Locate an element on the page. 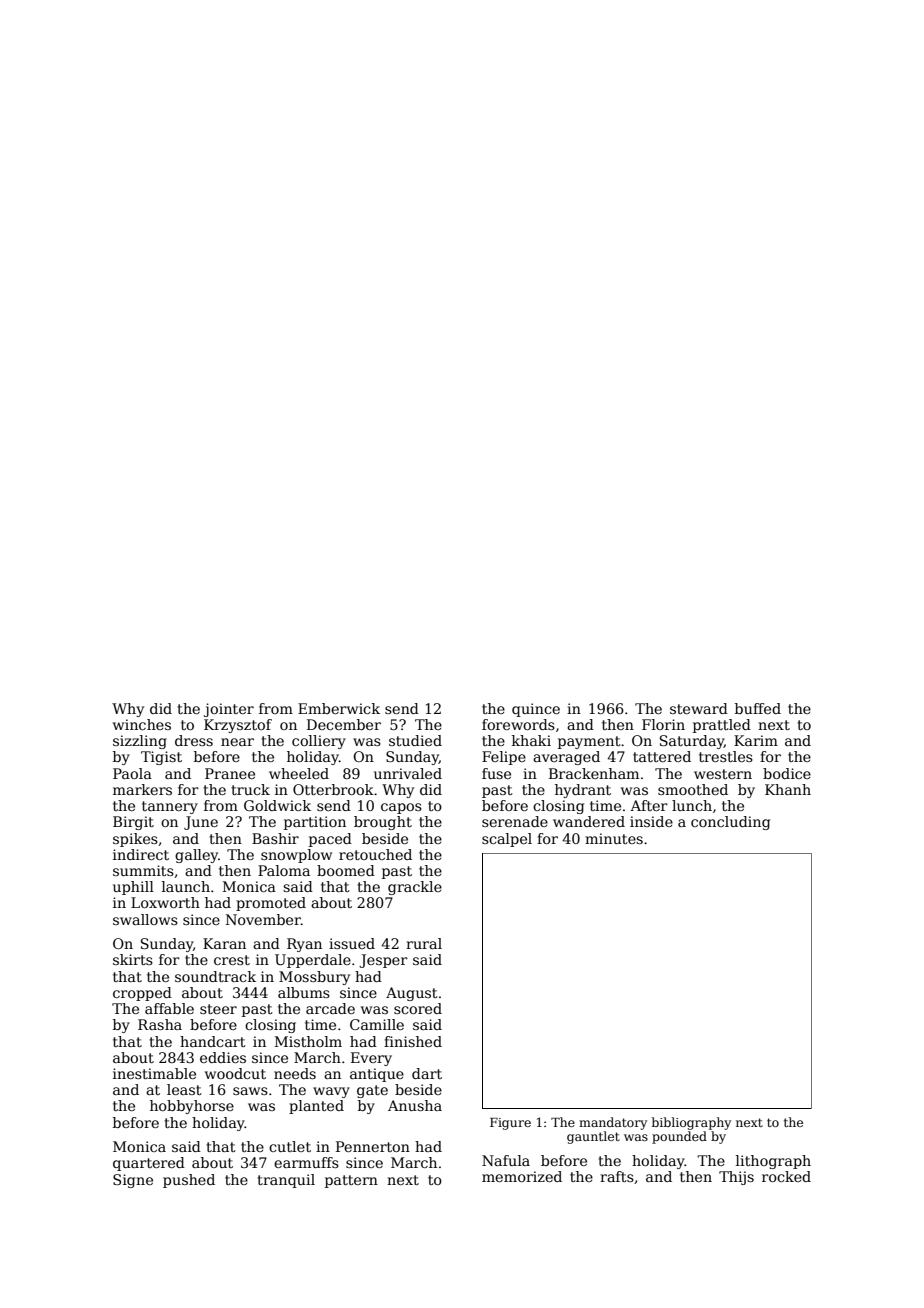 This page has height=1308, width=924. colliery is located at coordinates (319, 742).
